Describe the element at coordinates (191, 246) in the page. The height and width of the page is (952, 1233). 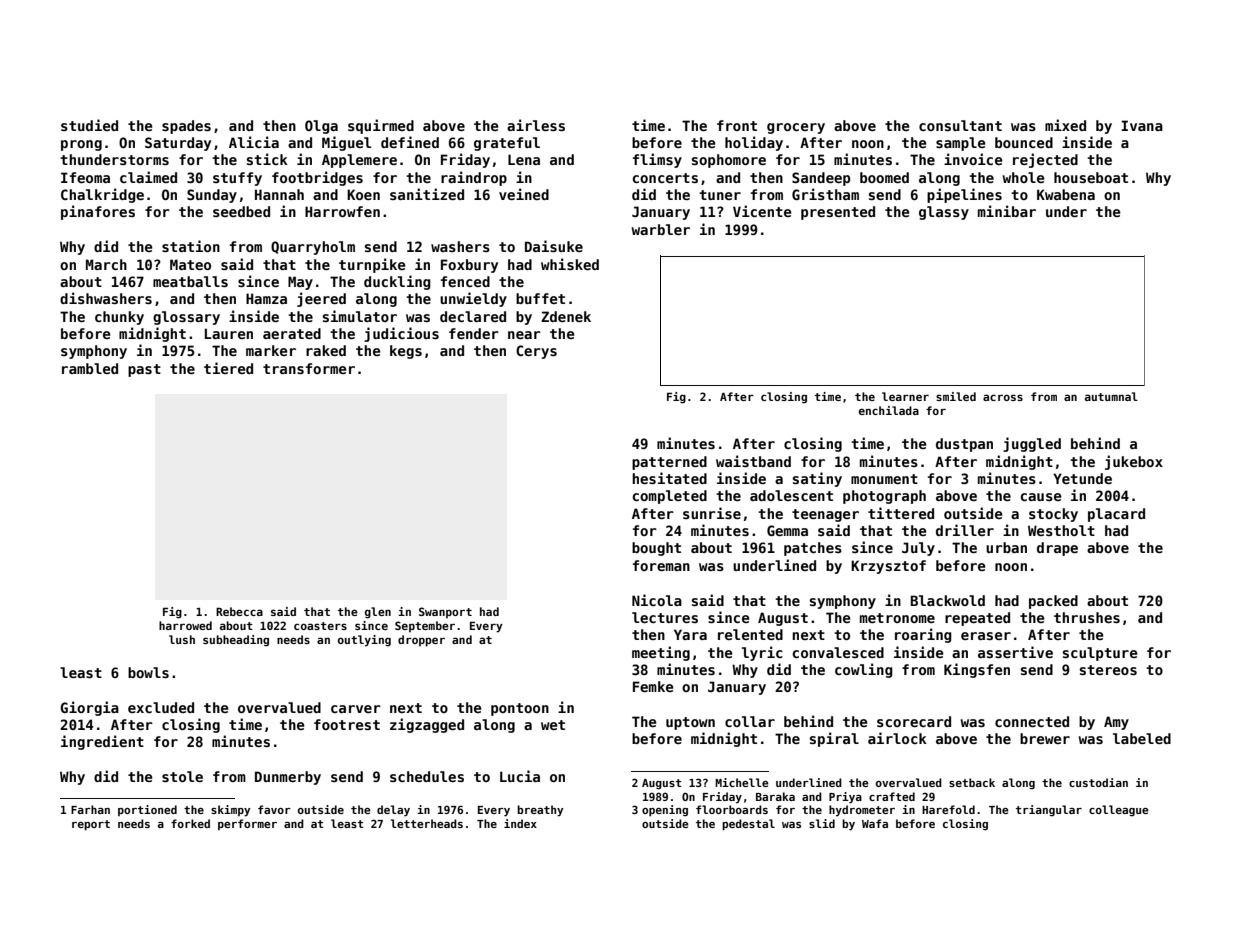
I see `station` at that location.
